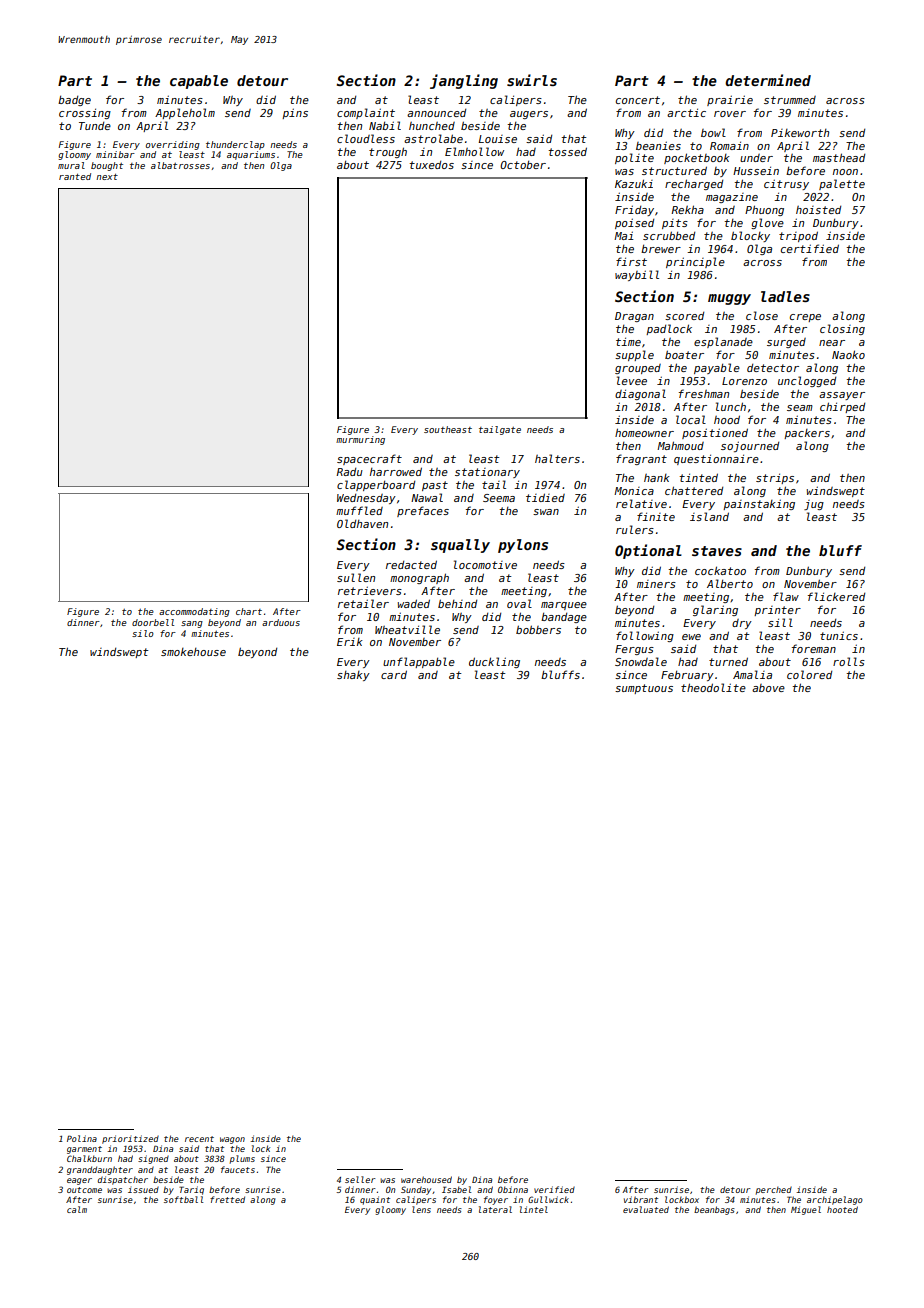  I want to click on seller, so click(360, 1179).
